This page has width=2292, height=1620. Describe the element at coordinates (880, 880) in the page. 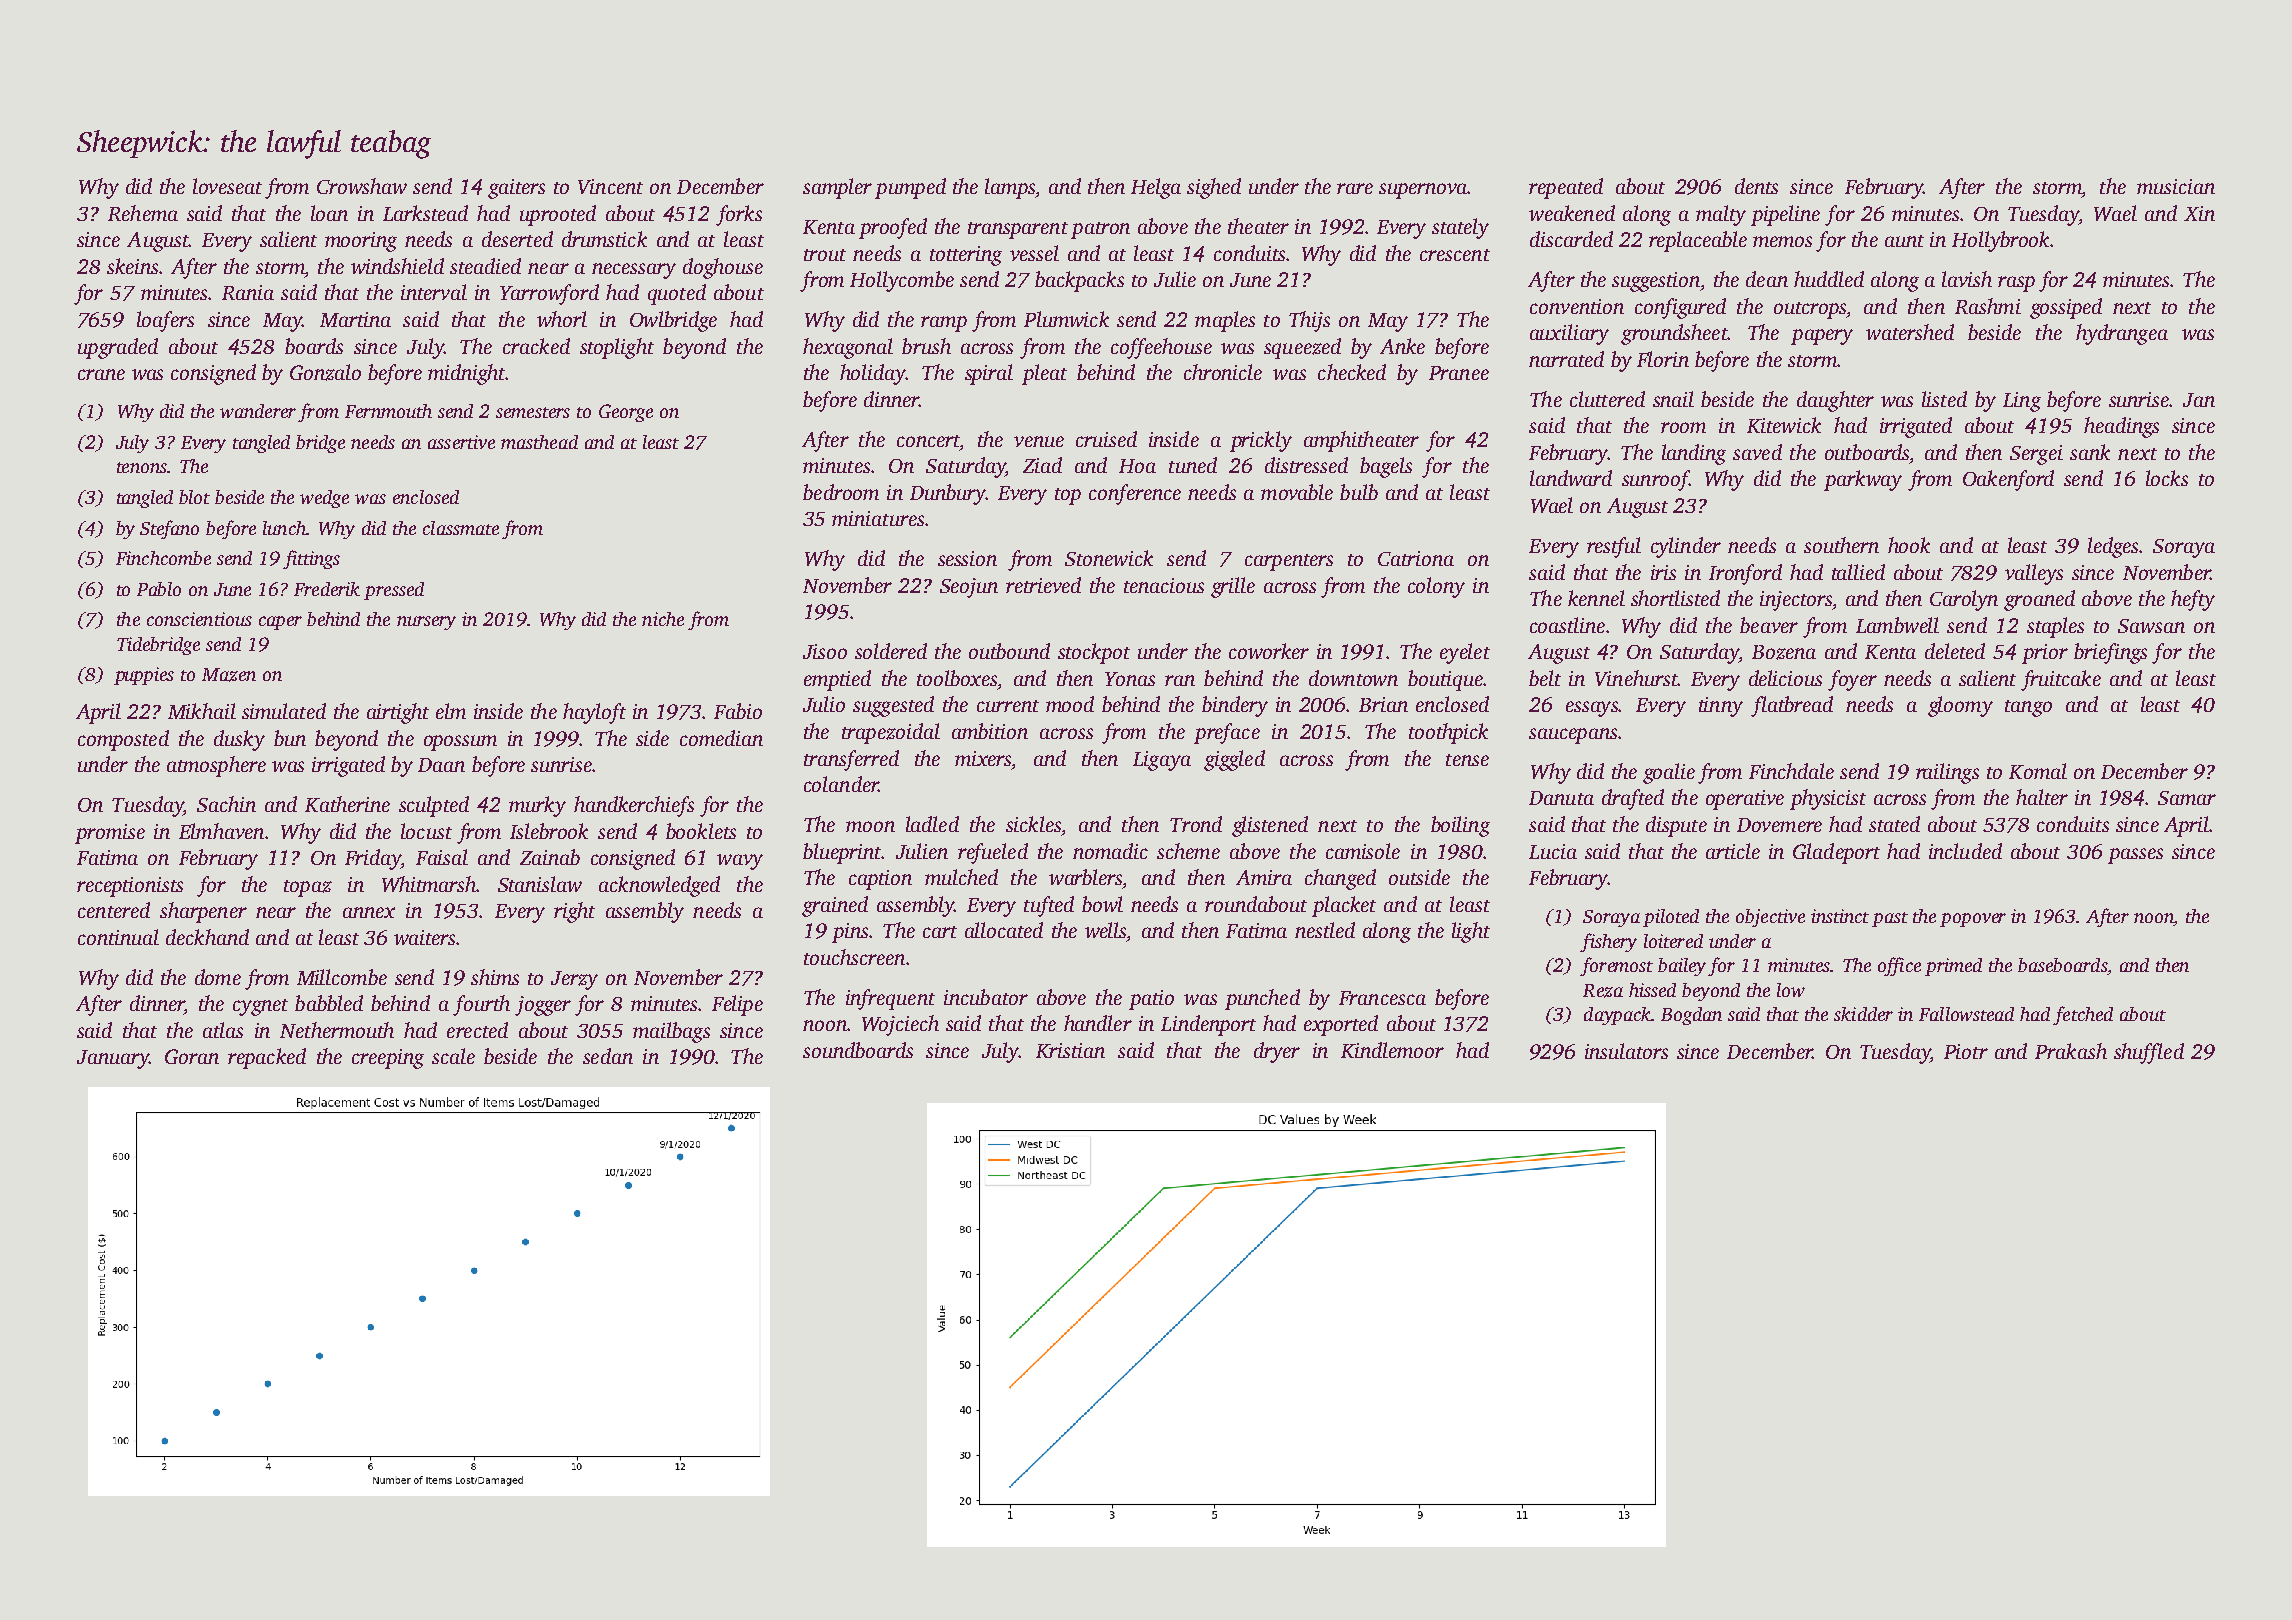

I see `caption` at that location.
